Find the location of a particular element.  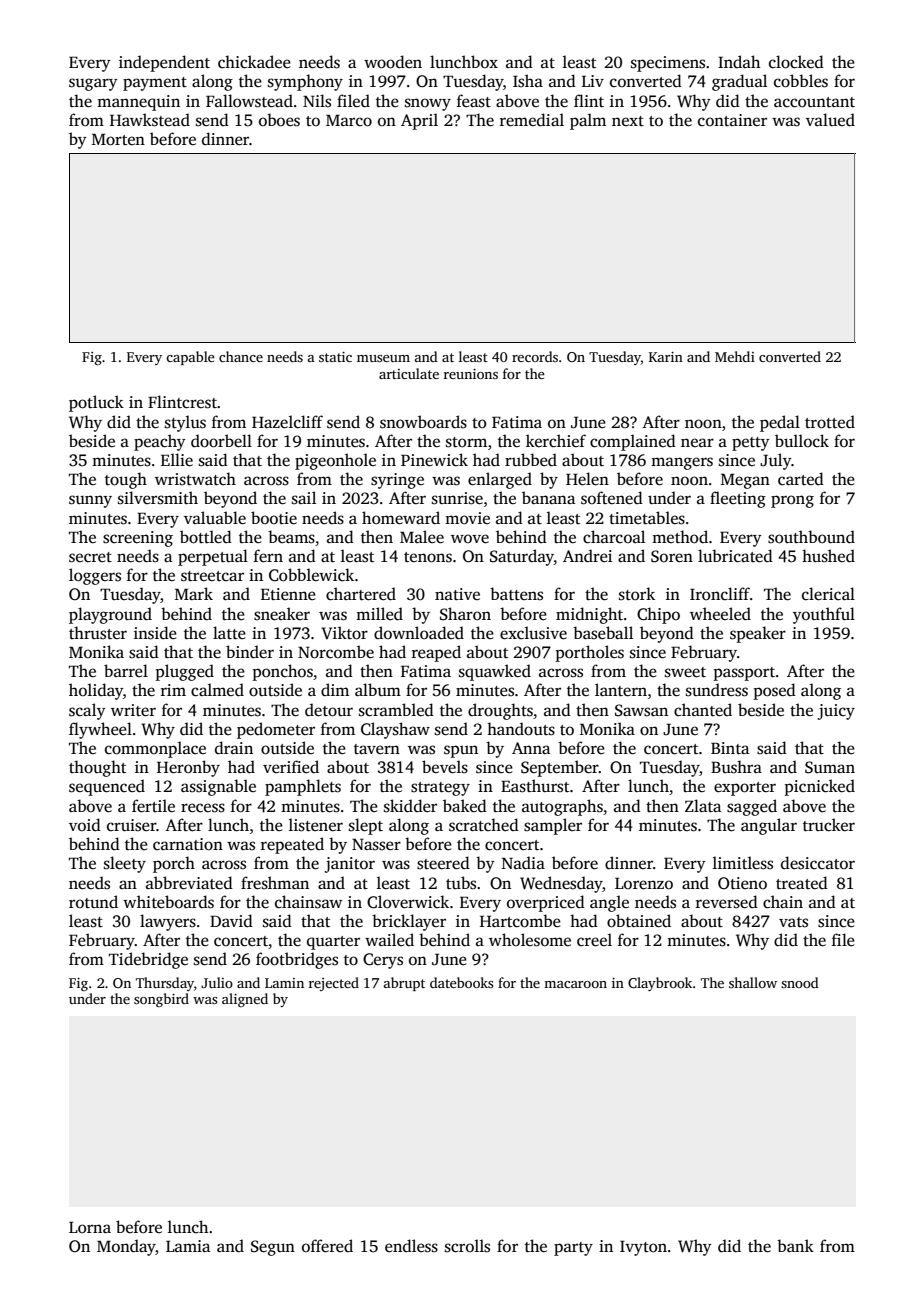

museum is located at coordinates (383, 358).
